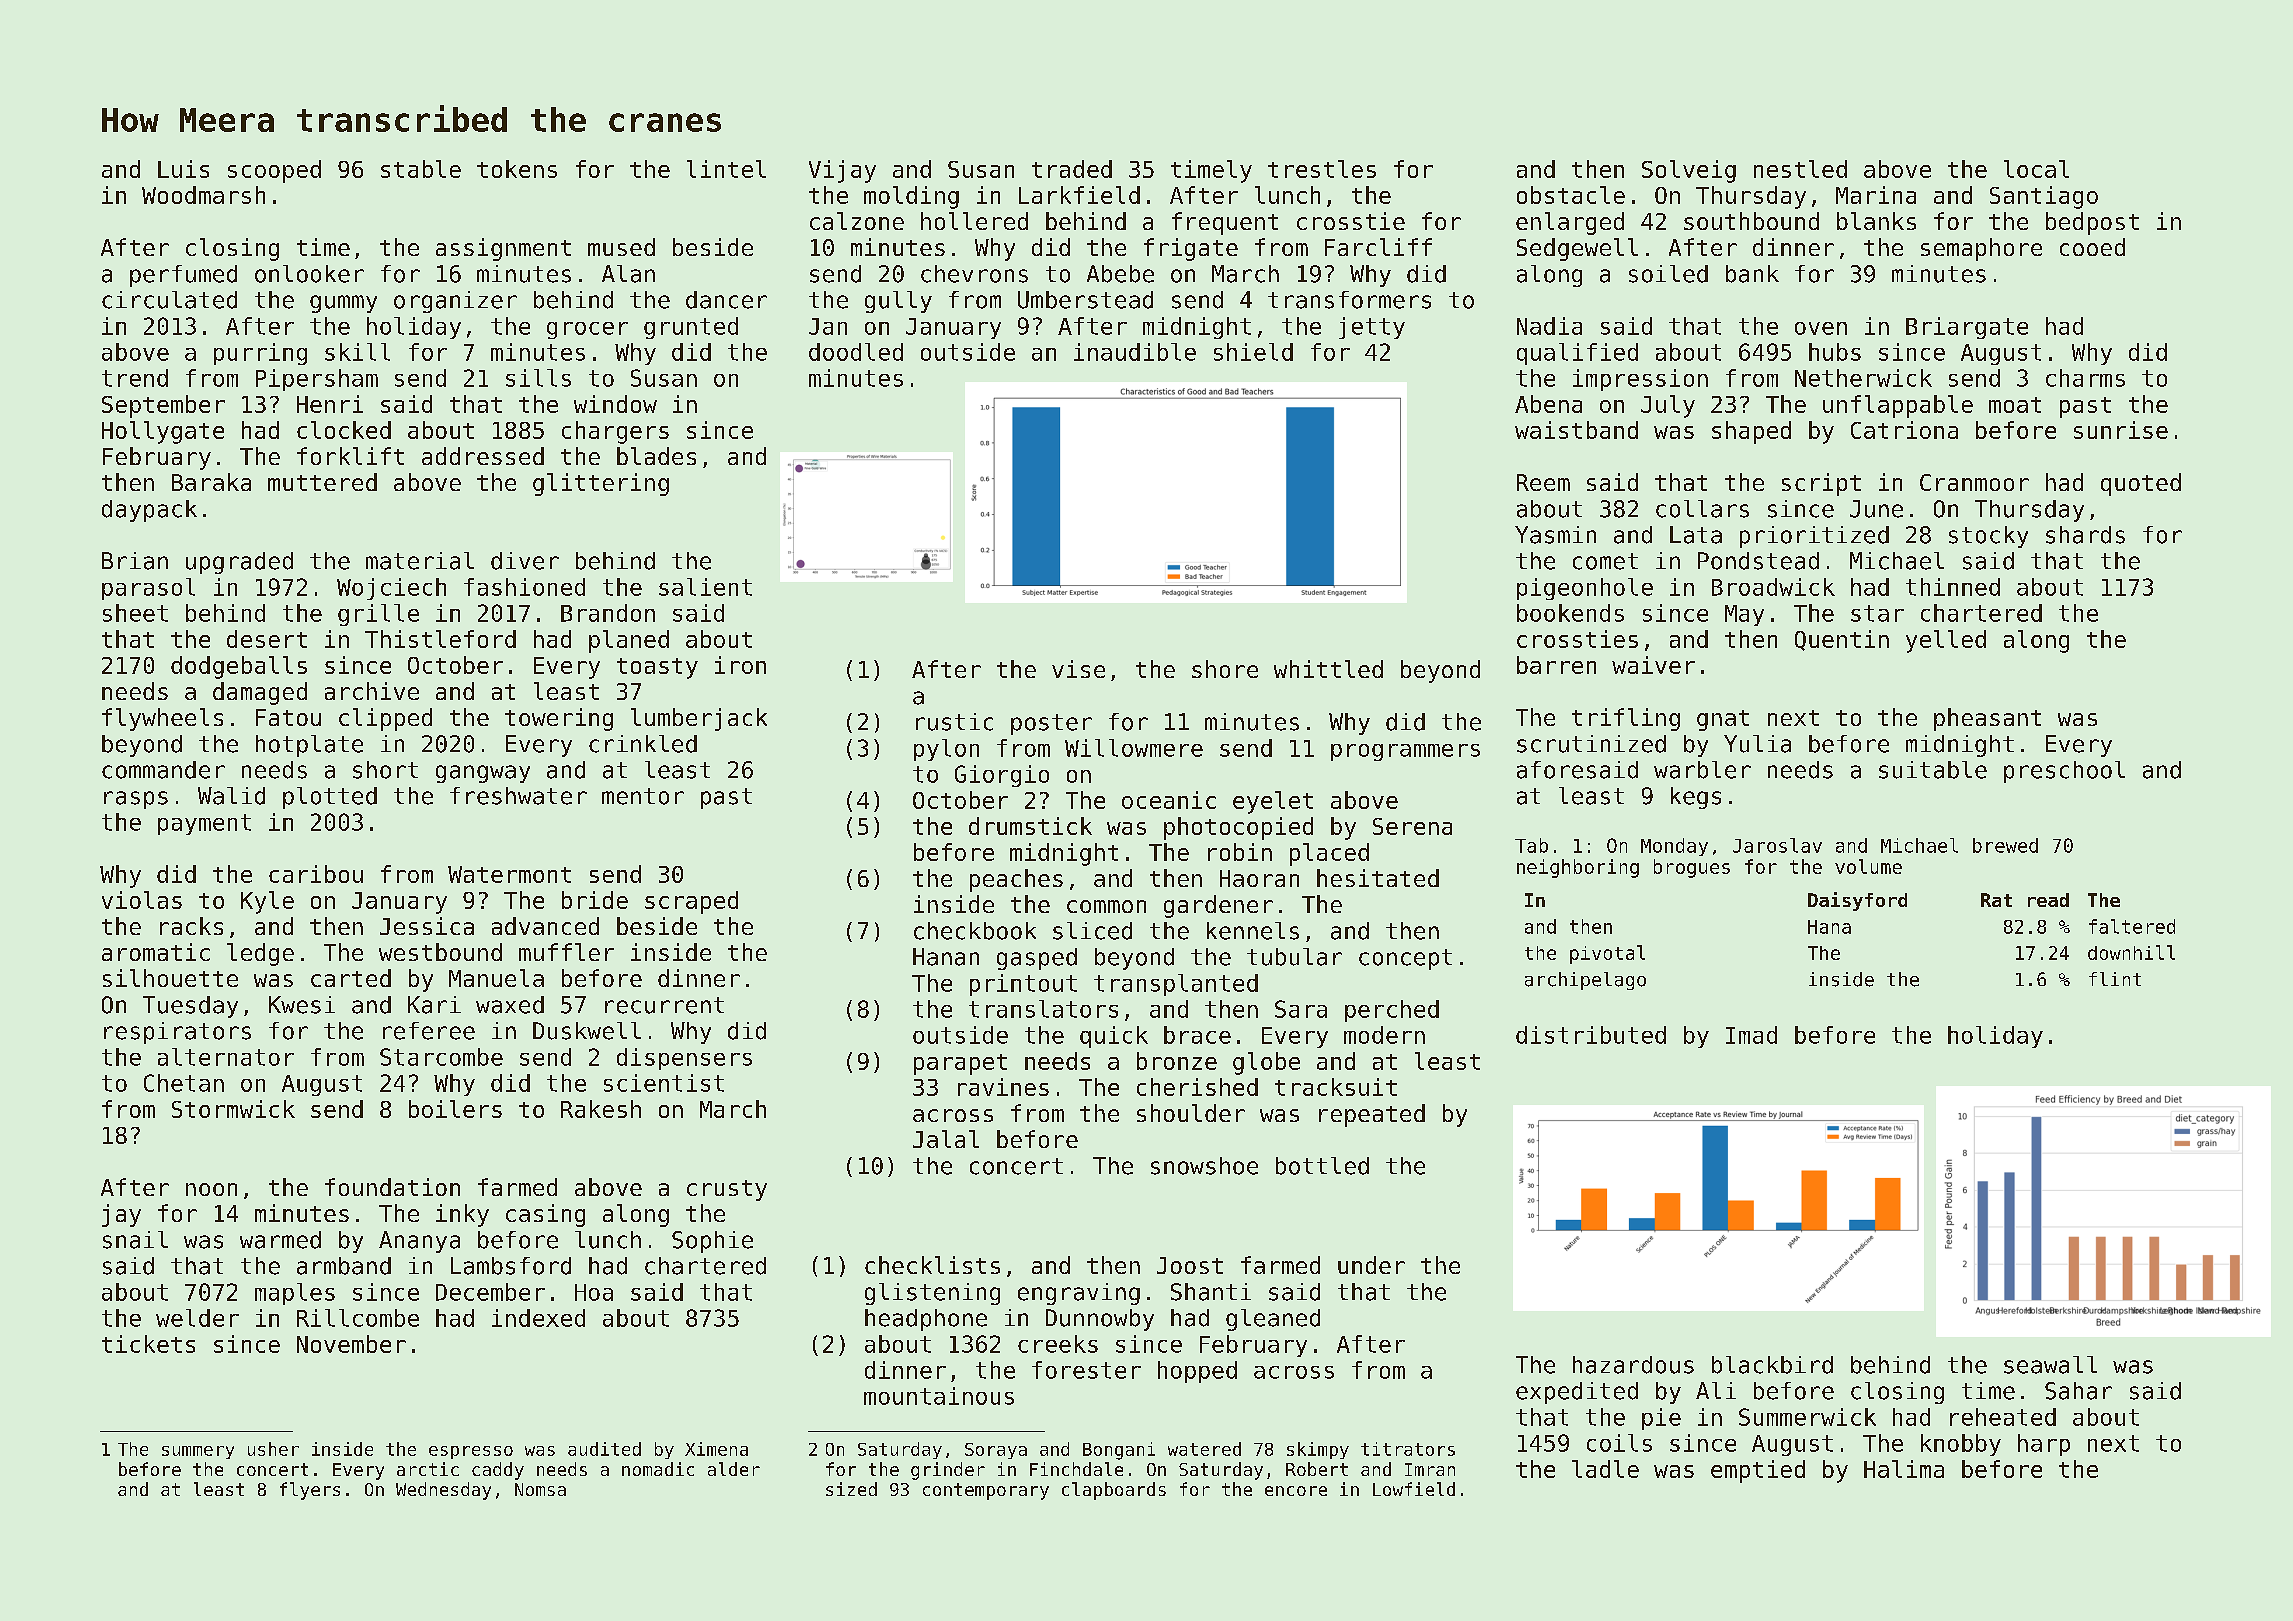 This document has height=1621, width=2293. What do you see at coordinates (705, 587) in the document?
I see `salient` at bounding box center [705, 587].
